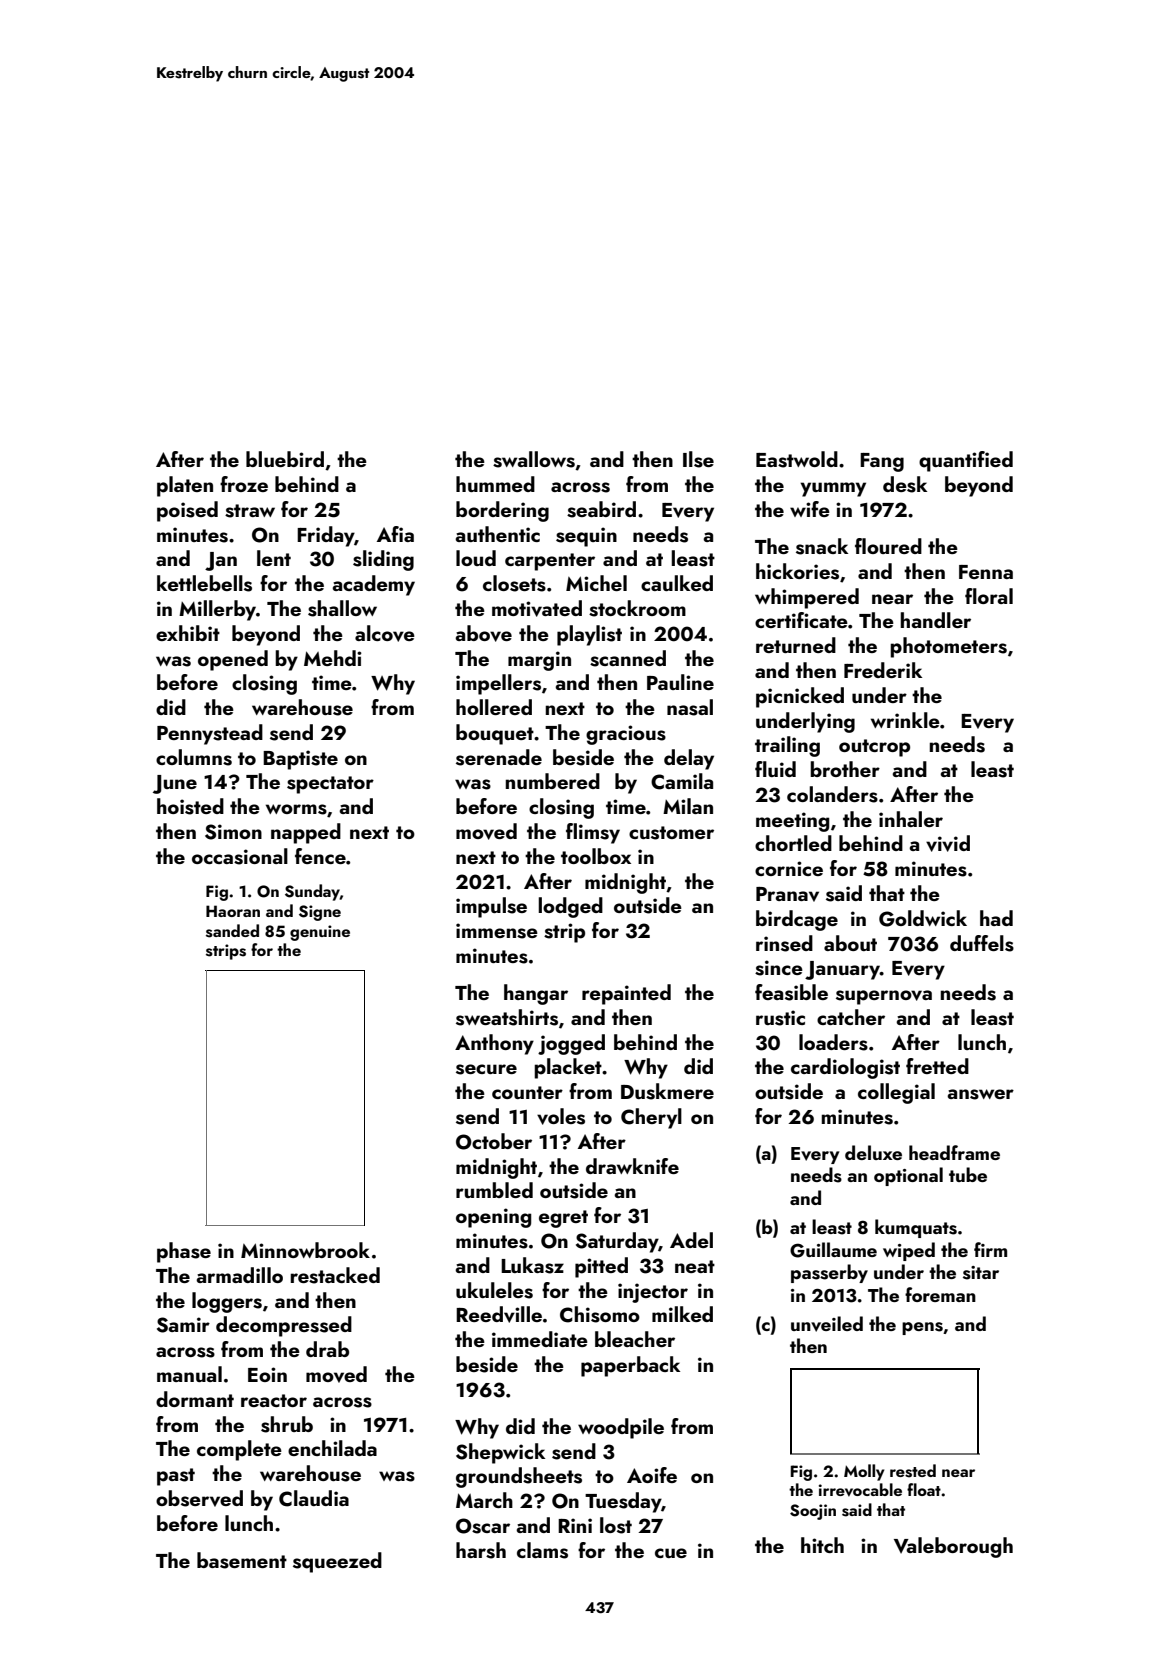 Image resolution: width=1170 pixels, height=1655 pixels. I want to click on straw, so click(250, 511).
